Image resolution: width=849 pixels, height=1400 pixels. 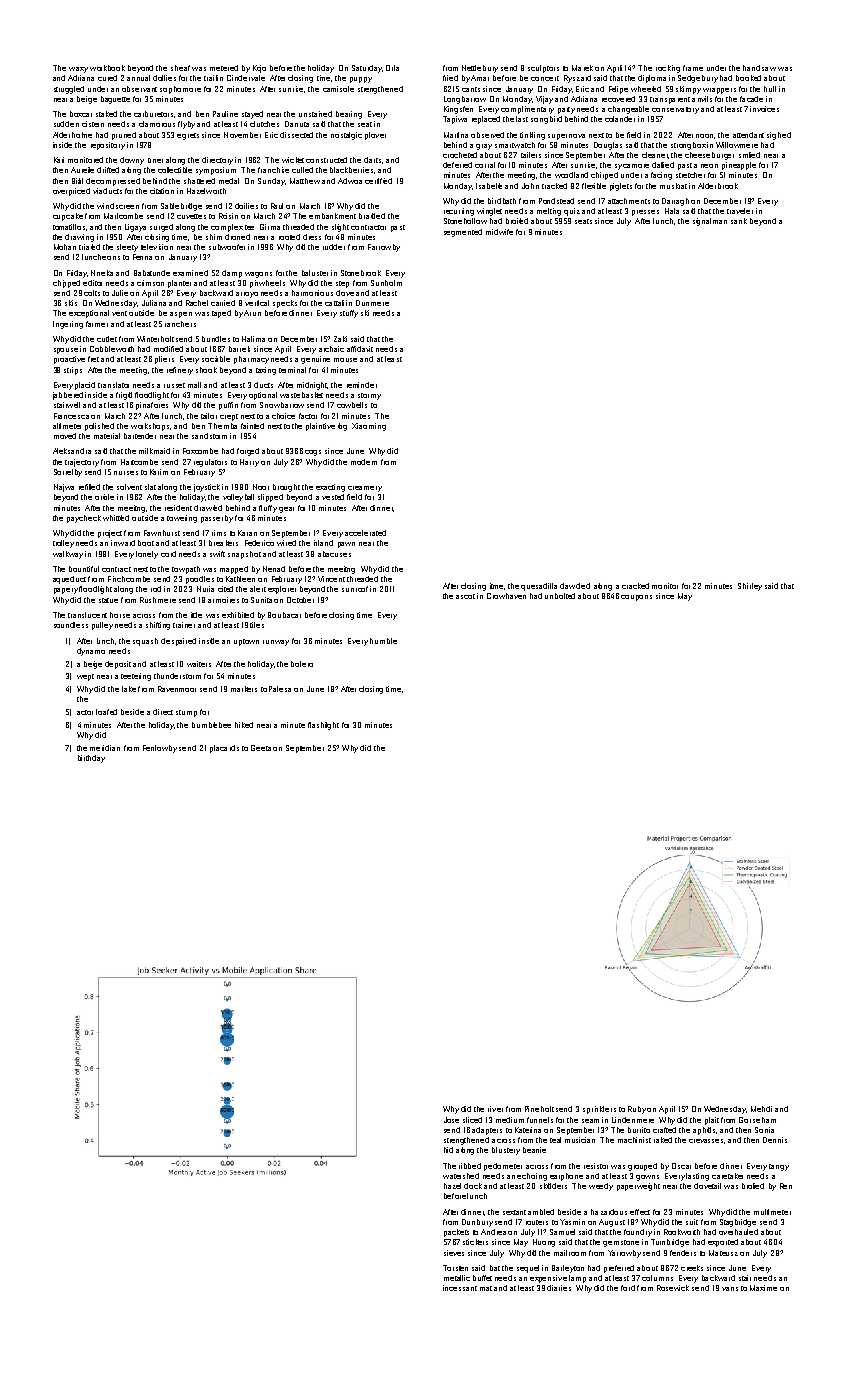 I want to click on Fenlowby, so click(x=160, y=749).
